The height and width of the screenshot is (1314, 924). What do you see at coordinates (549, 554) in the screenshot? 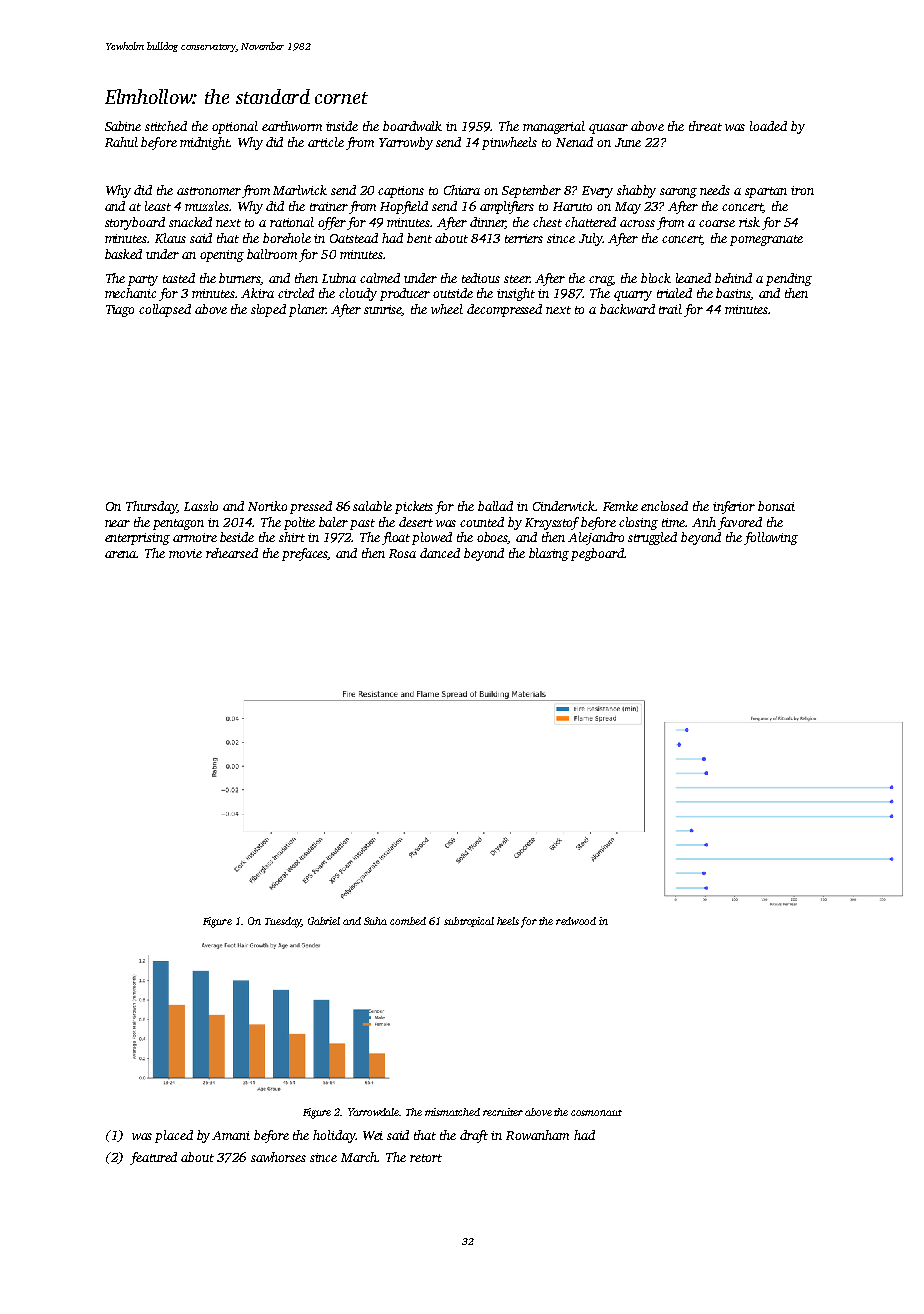
I see `blazing` at bounding box center [549, 554].
